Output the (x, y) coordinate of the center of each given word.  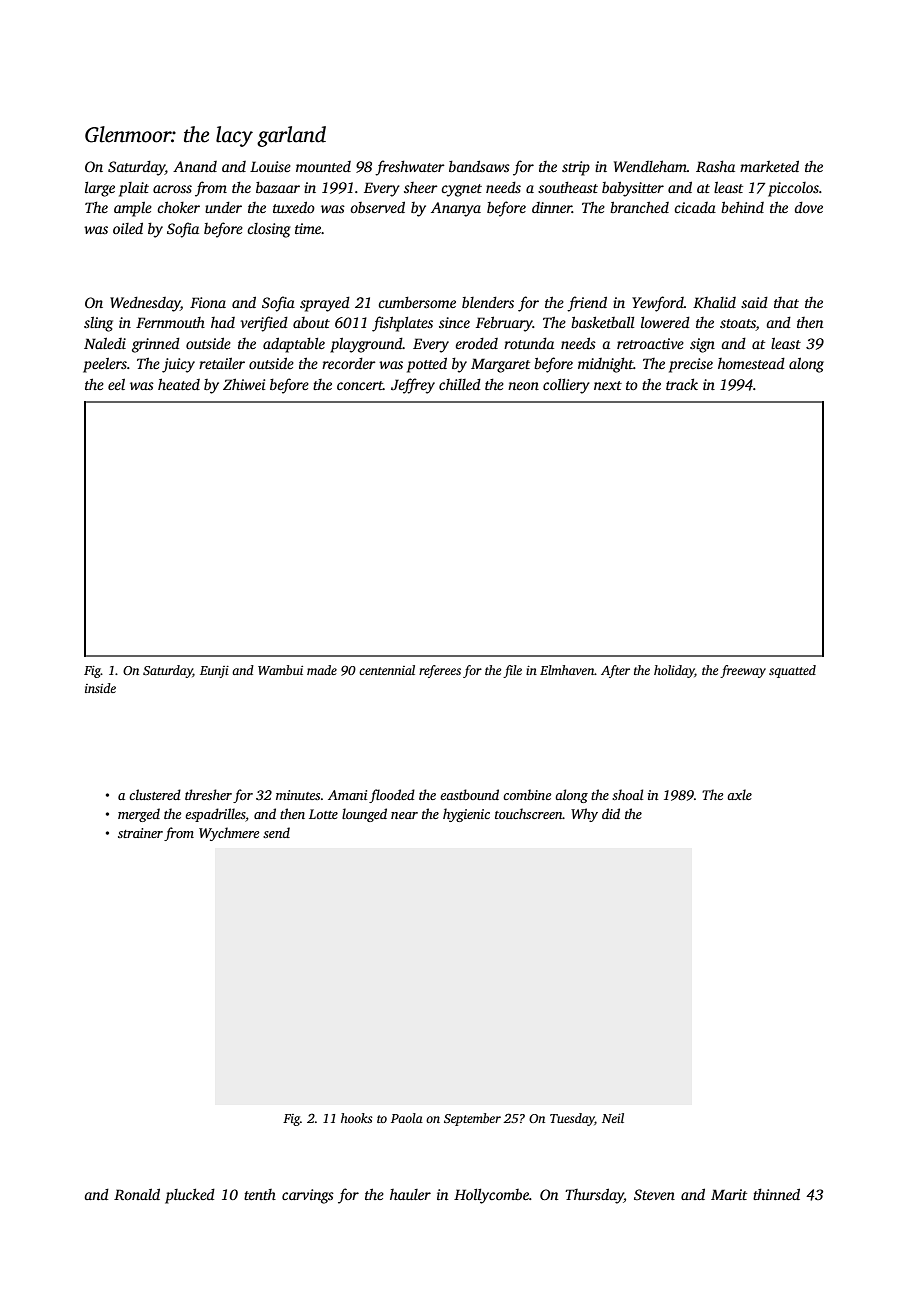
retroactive (650, 343)
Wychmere (229, 834)
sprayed (325, 304)
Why (584, 815)
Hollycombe (491, 1196)
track (682, 384)
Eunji (214, 672)
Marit (729, 1194)
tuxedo (294, 207)
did (611, 813)
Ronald (137, 1194)
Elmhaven (567, 670)
